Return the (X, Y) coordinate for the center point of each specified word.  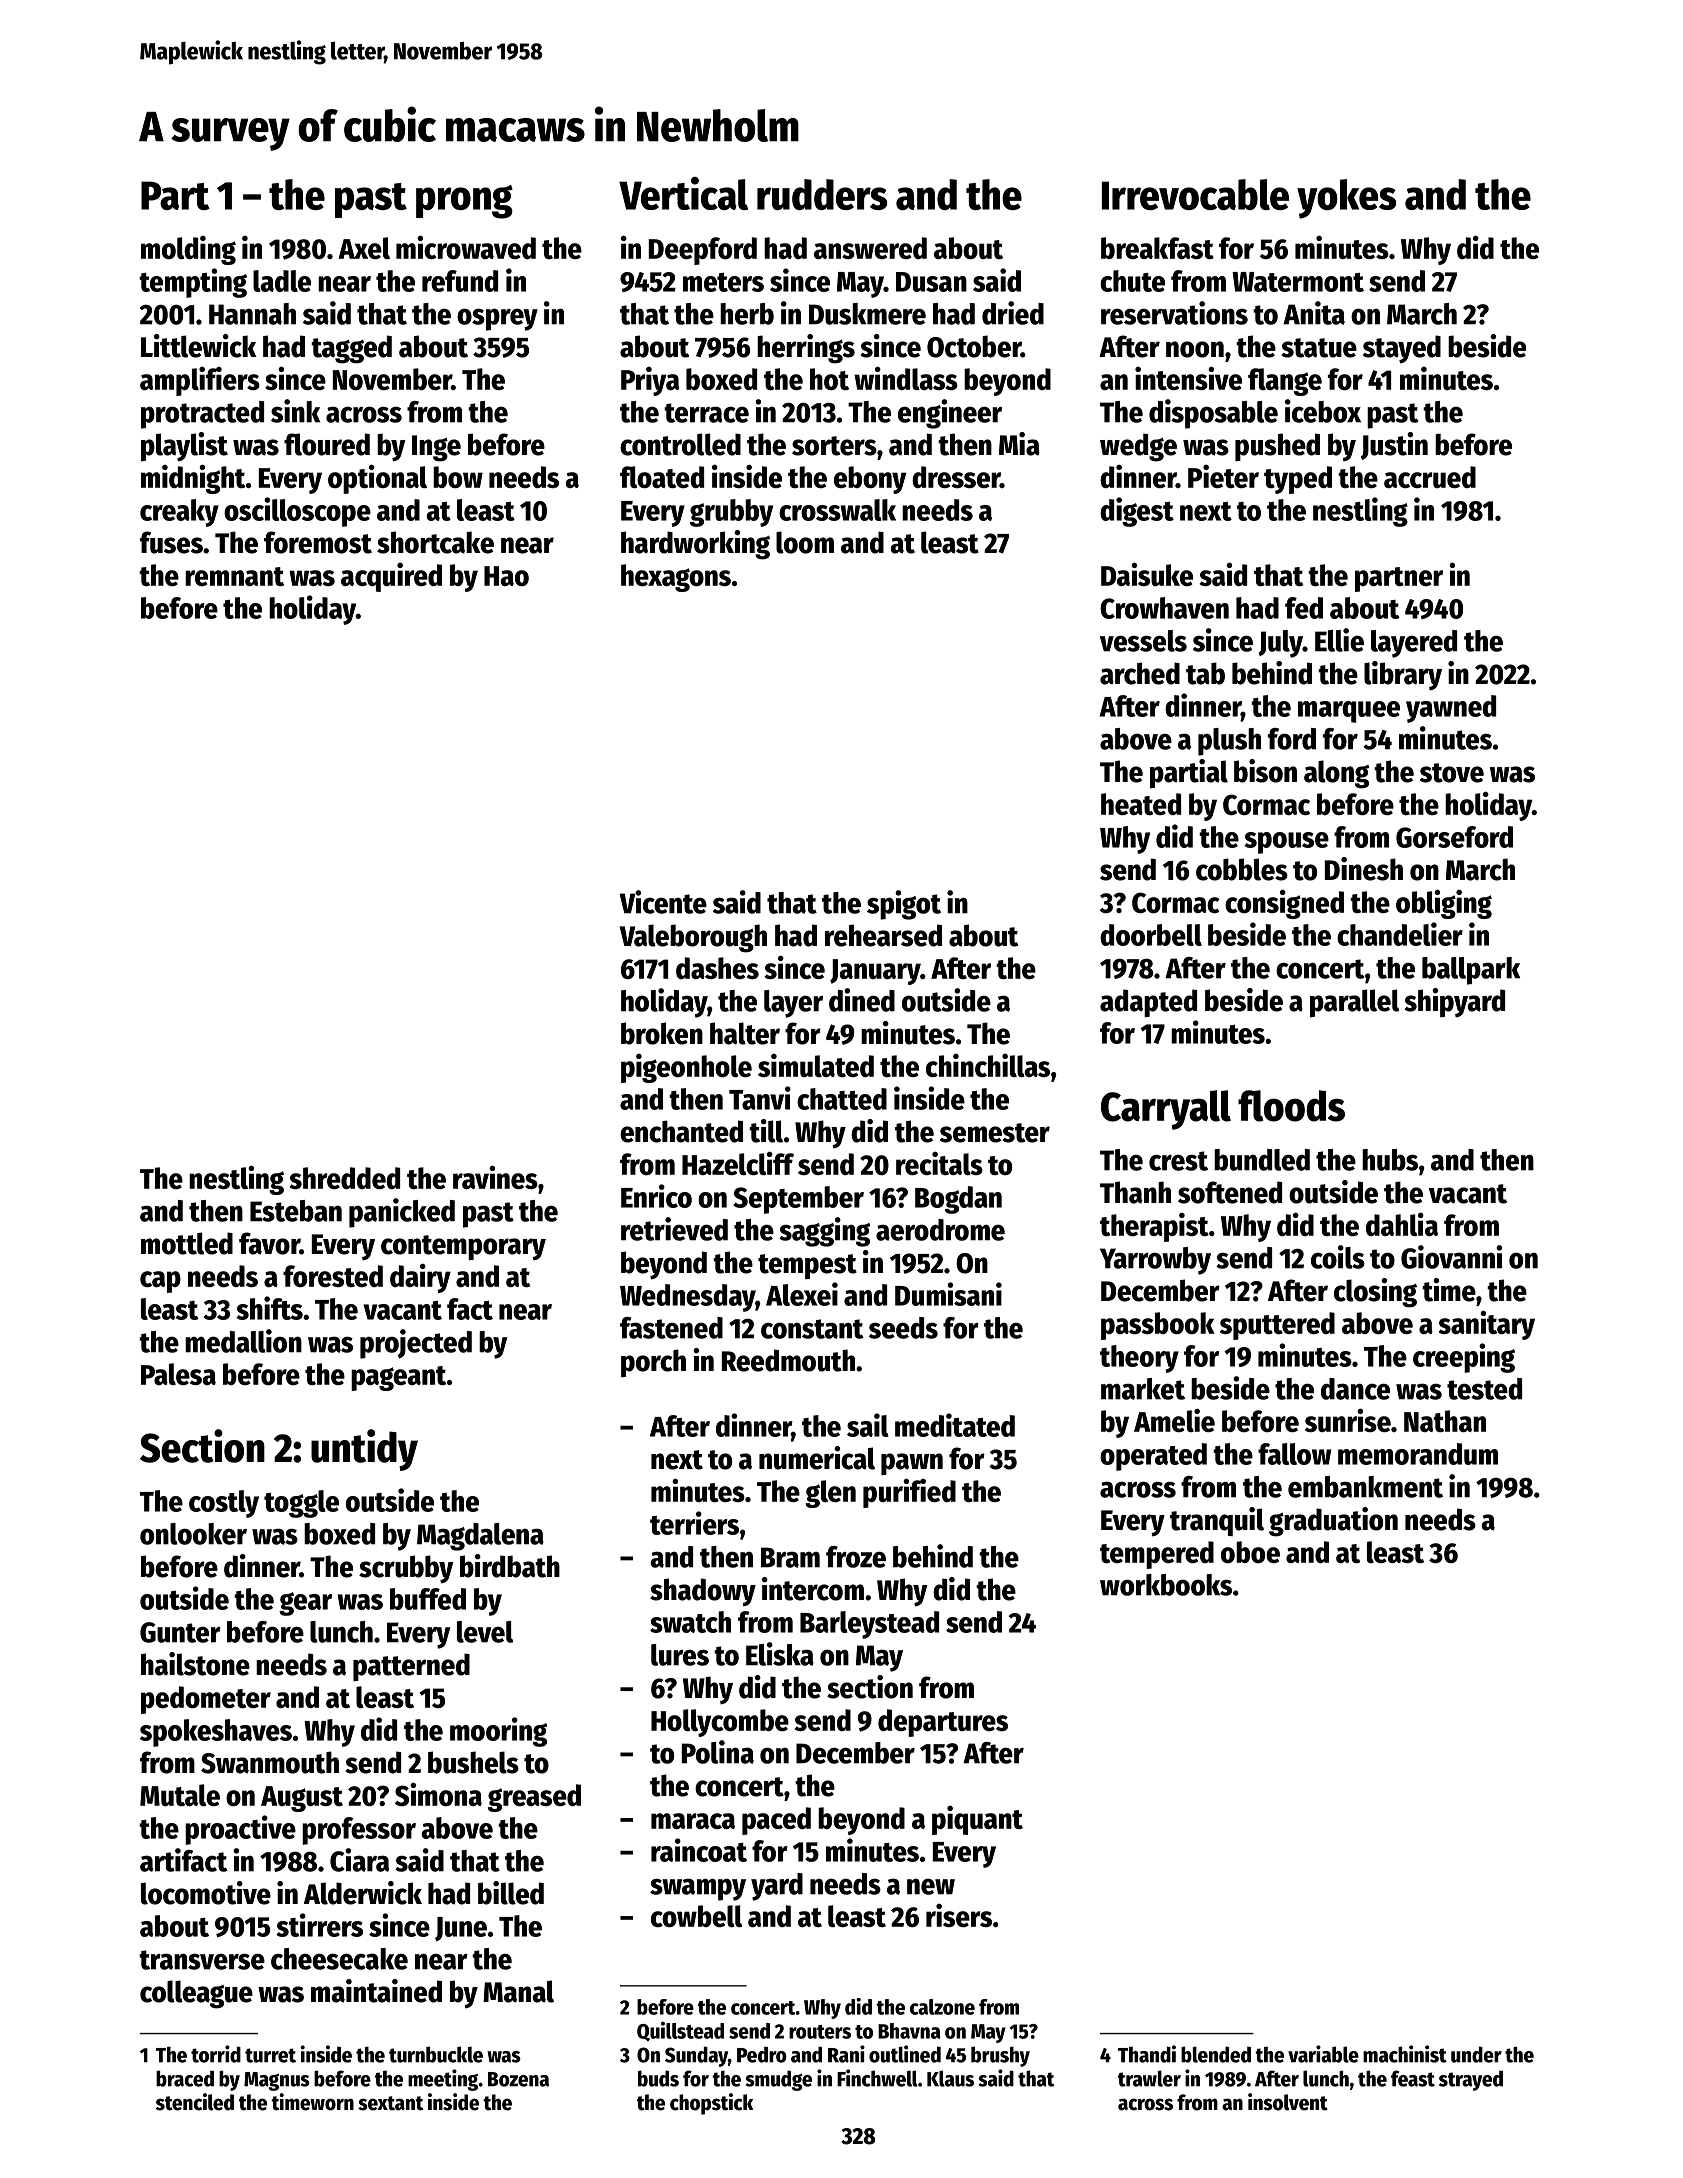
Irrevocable (1195, 194)
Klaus (950, 2078)
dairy (420, 1278)
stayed (1402, 349)
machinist (1405, 2054)
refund (460, 281)
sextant (390, 2103)
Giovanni (1451, 1257)
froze (856, 1557)
